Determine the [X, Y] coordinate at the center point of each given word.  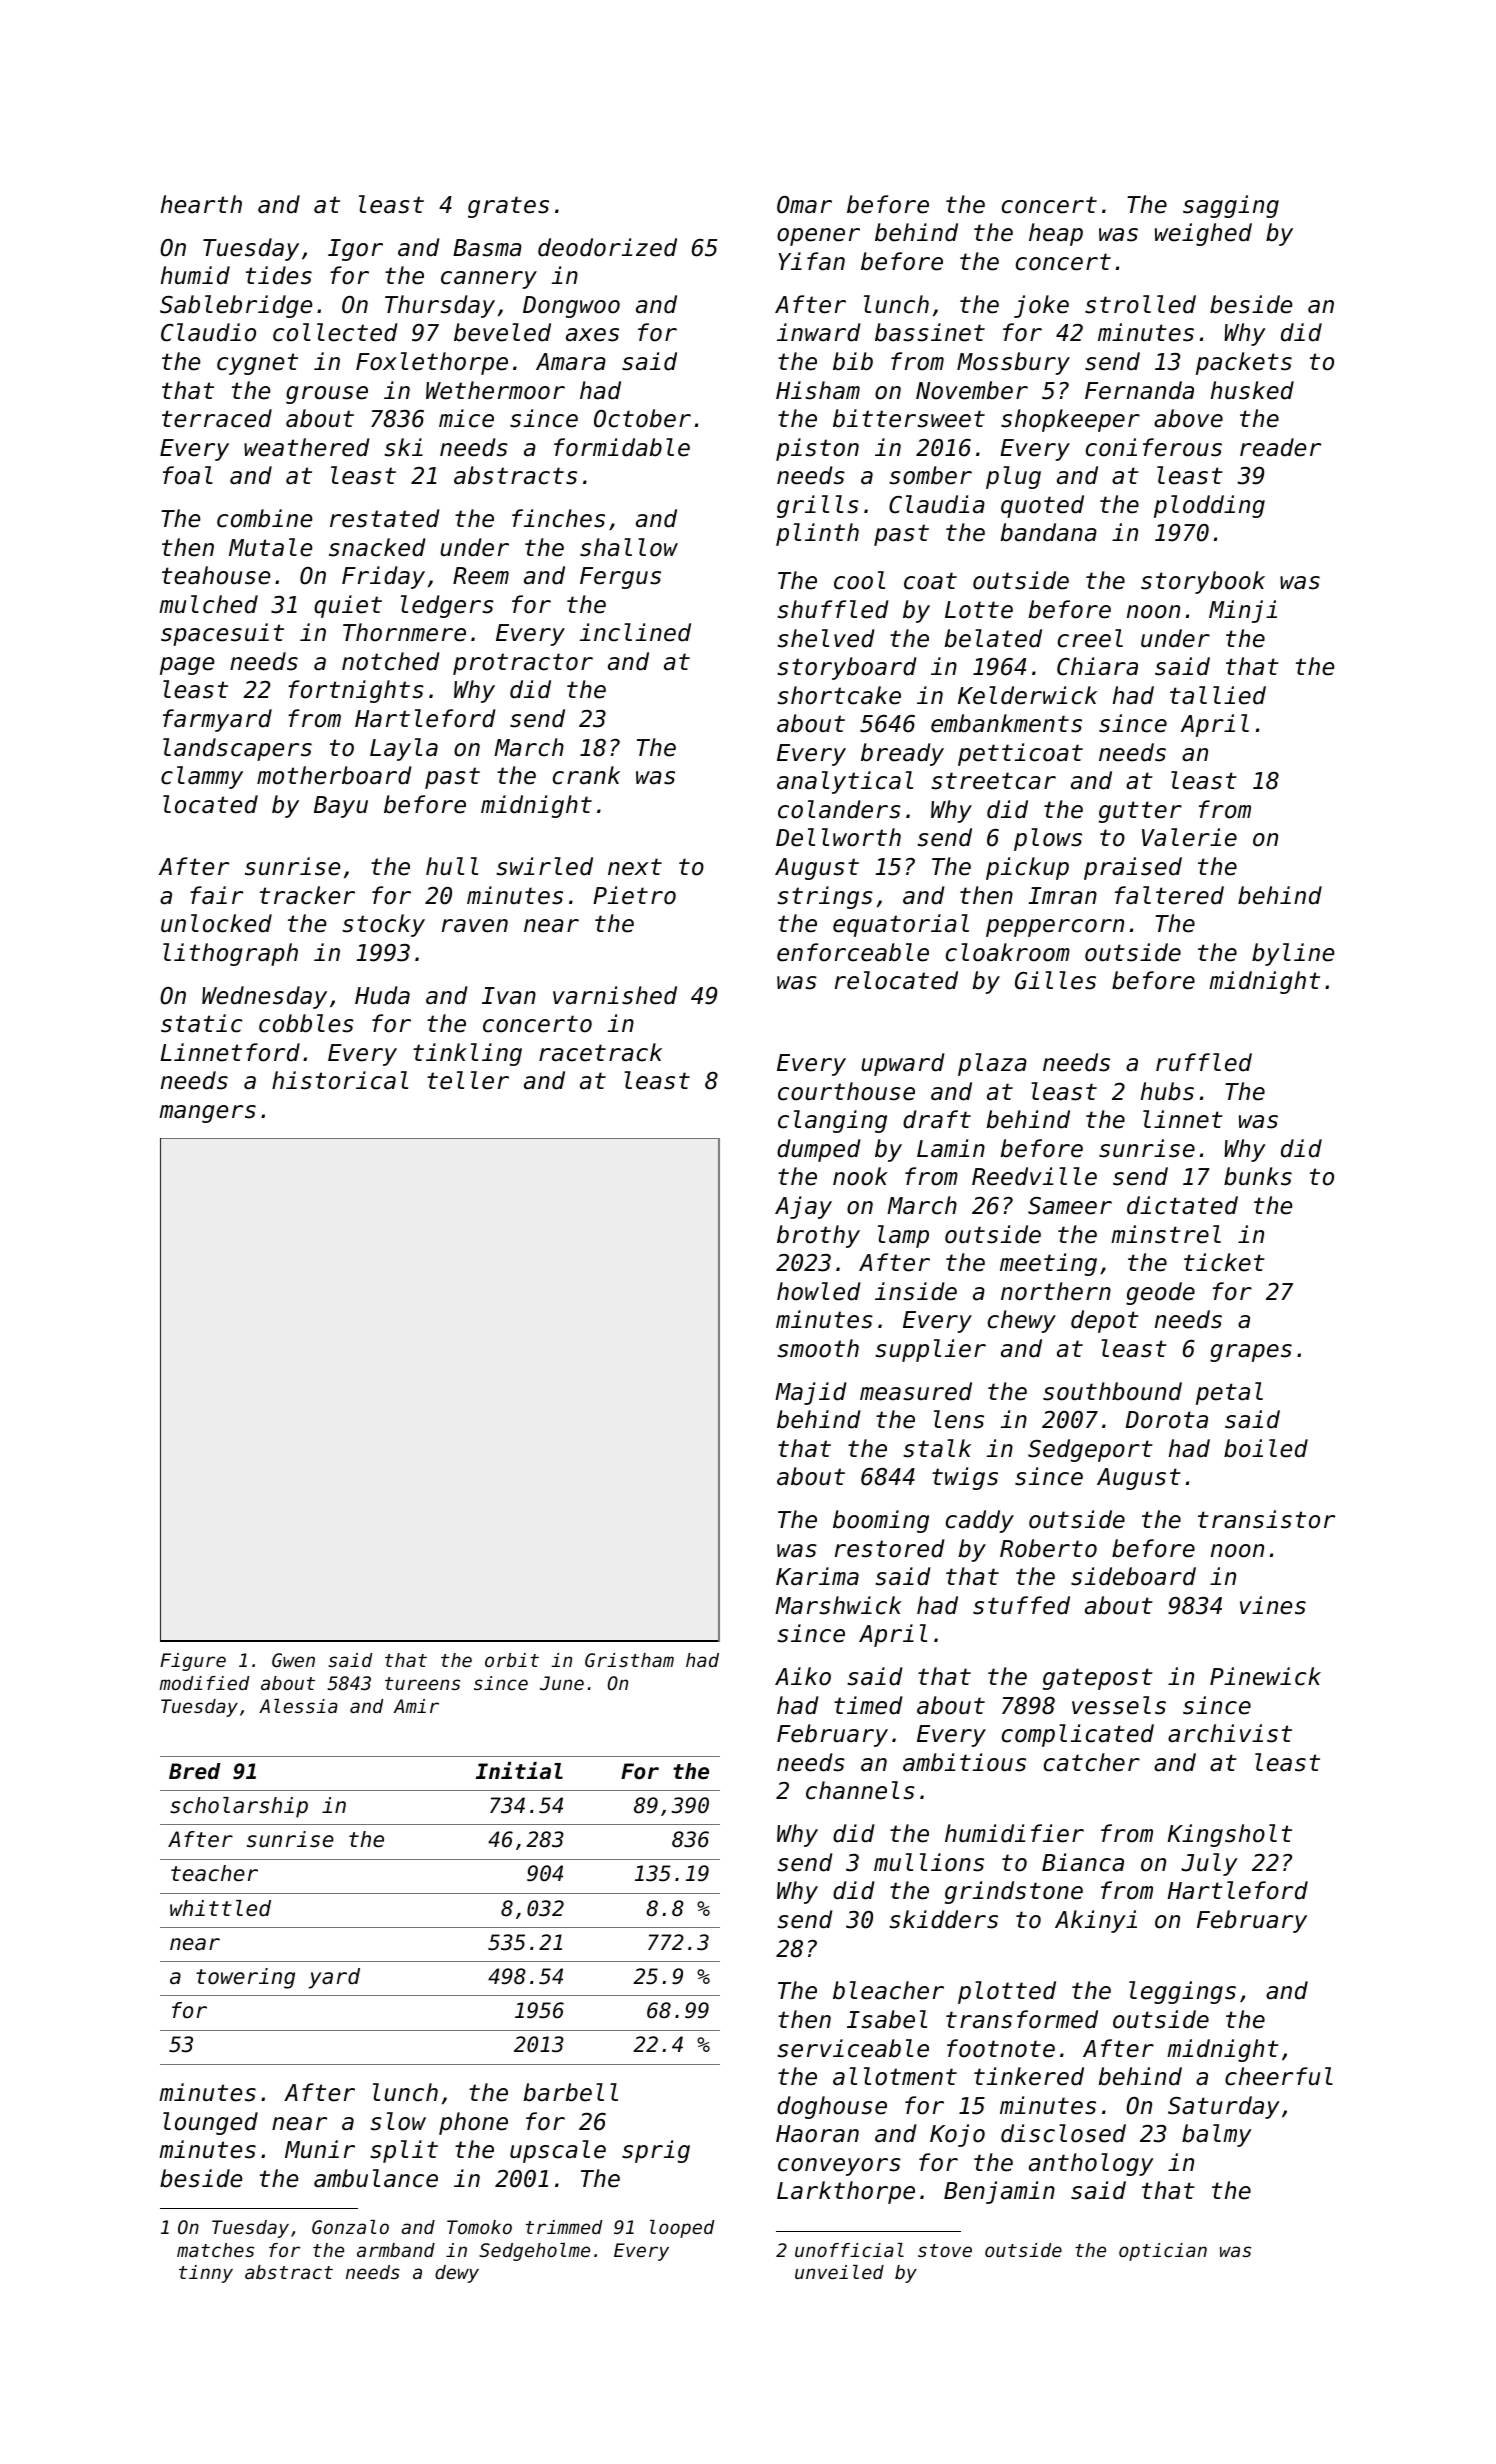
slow [398, 2121]
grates [508, 207]
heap [1056, 234]
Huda [382, 995]
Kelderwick [1027, 695]
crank [586, 775]
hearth [201, 204]
